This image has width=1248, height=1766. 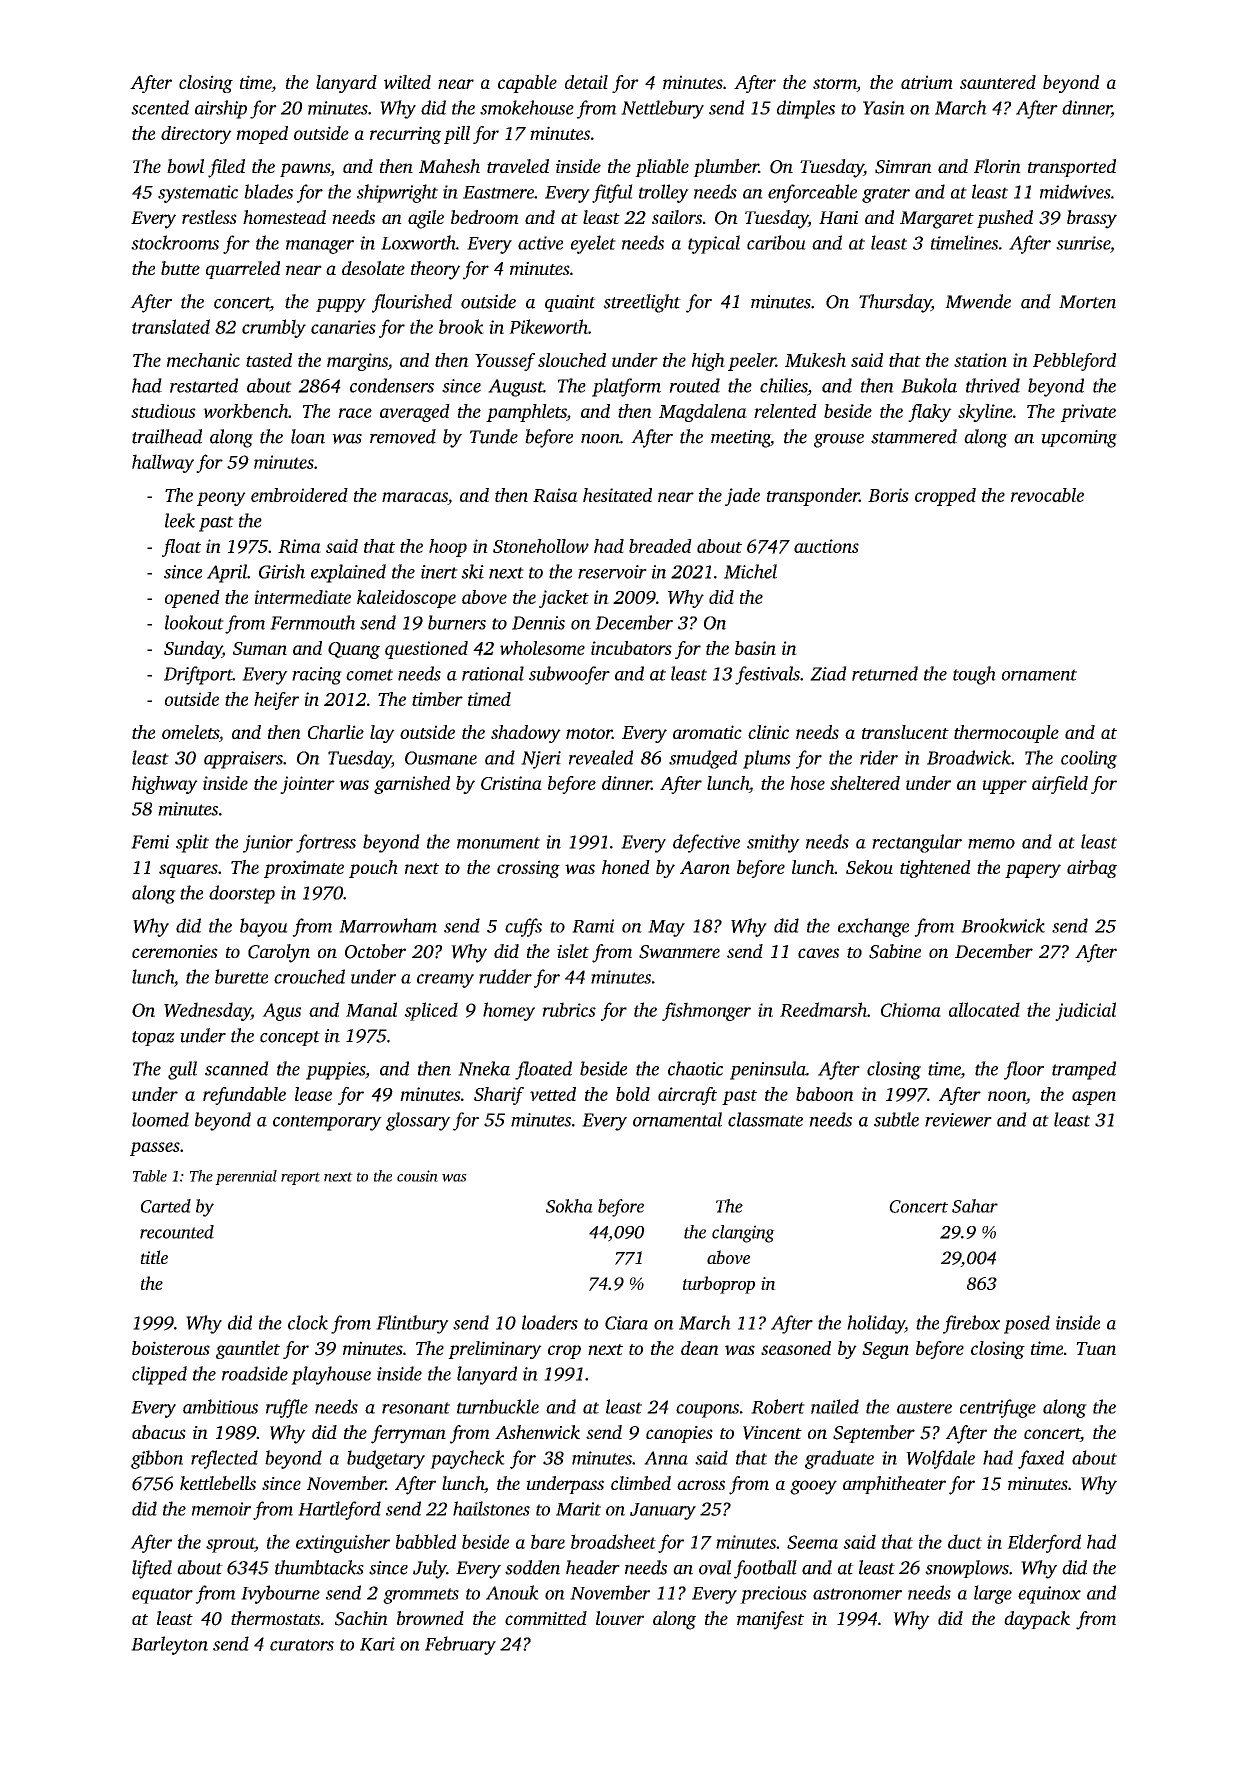 What do you see at coordinates (770, 1620) in the image?
I see `manifest` at bounding box center [770, 1620].
